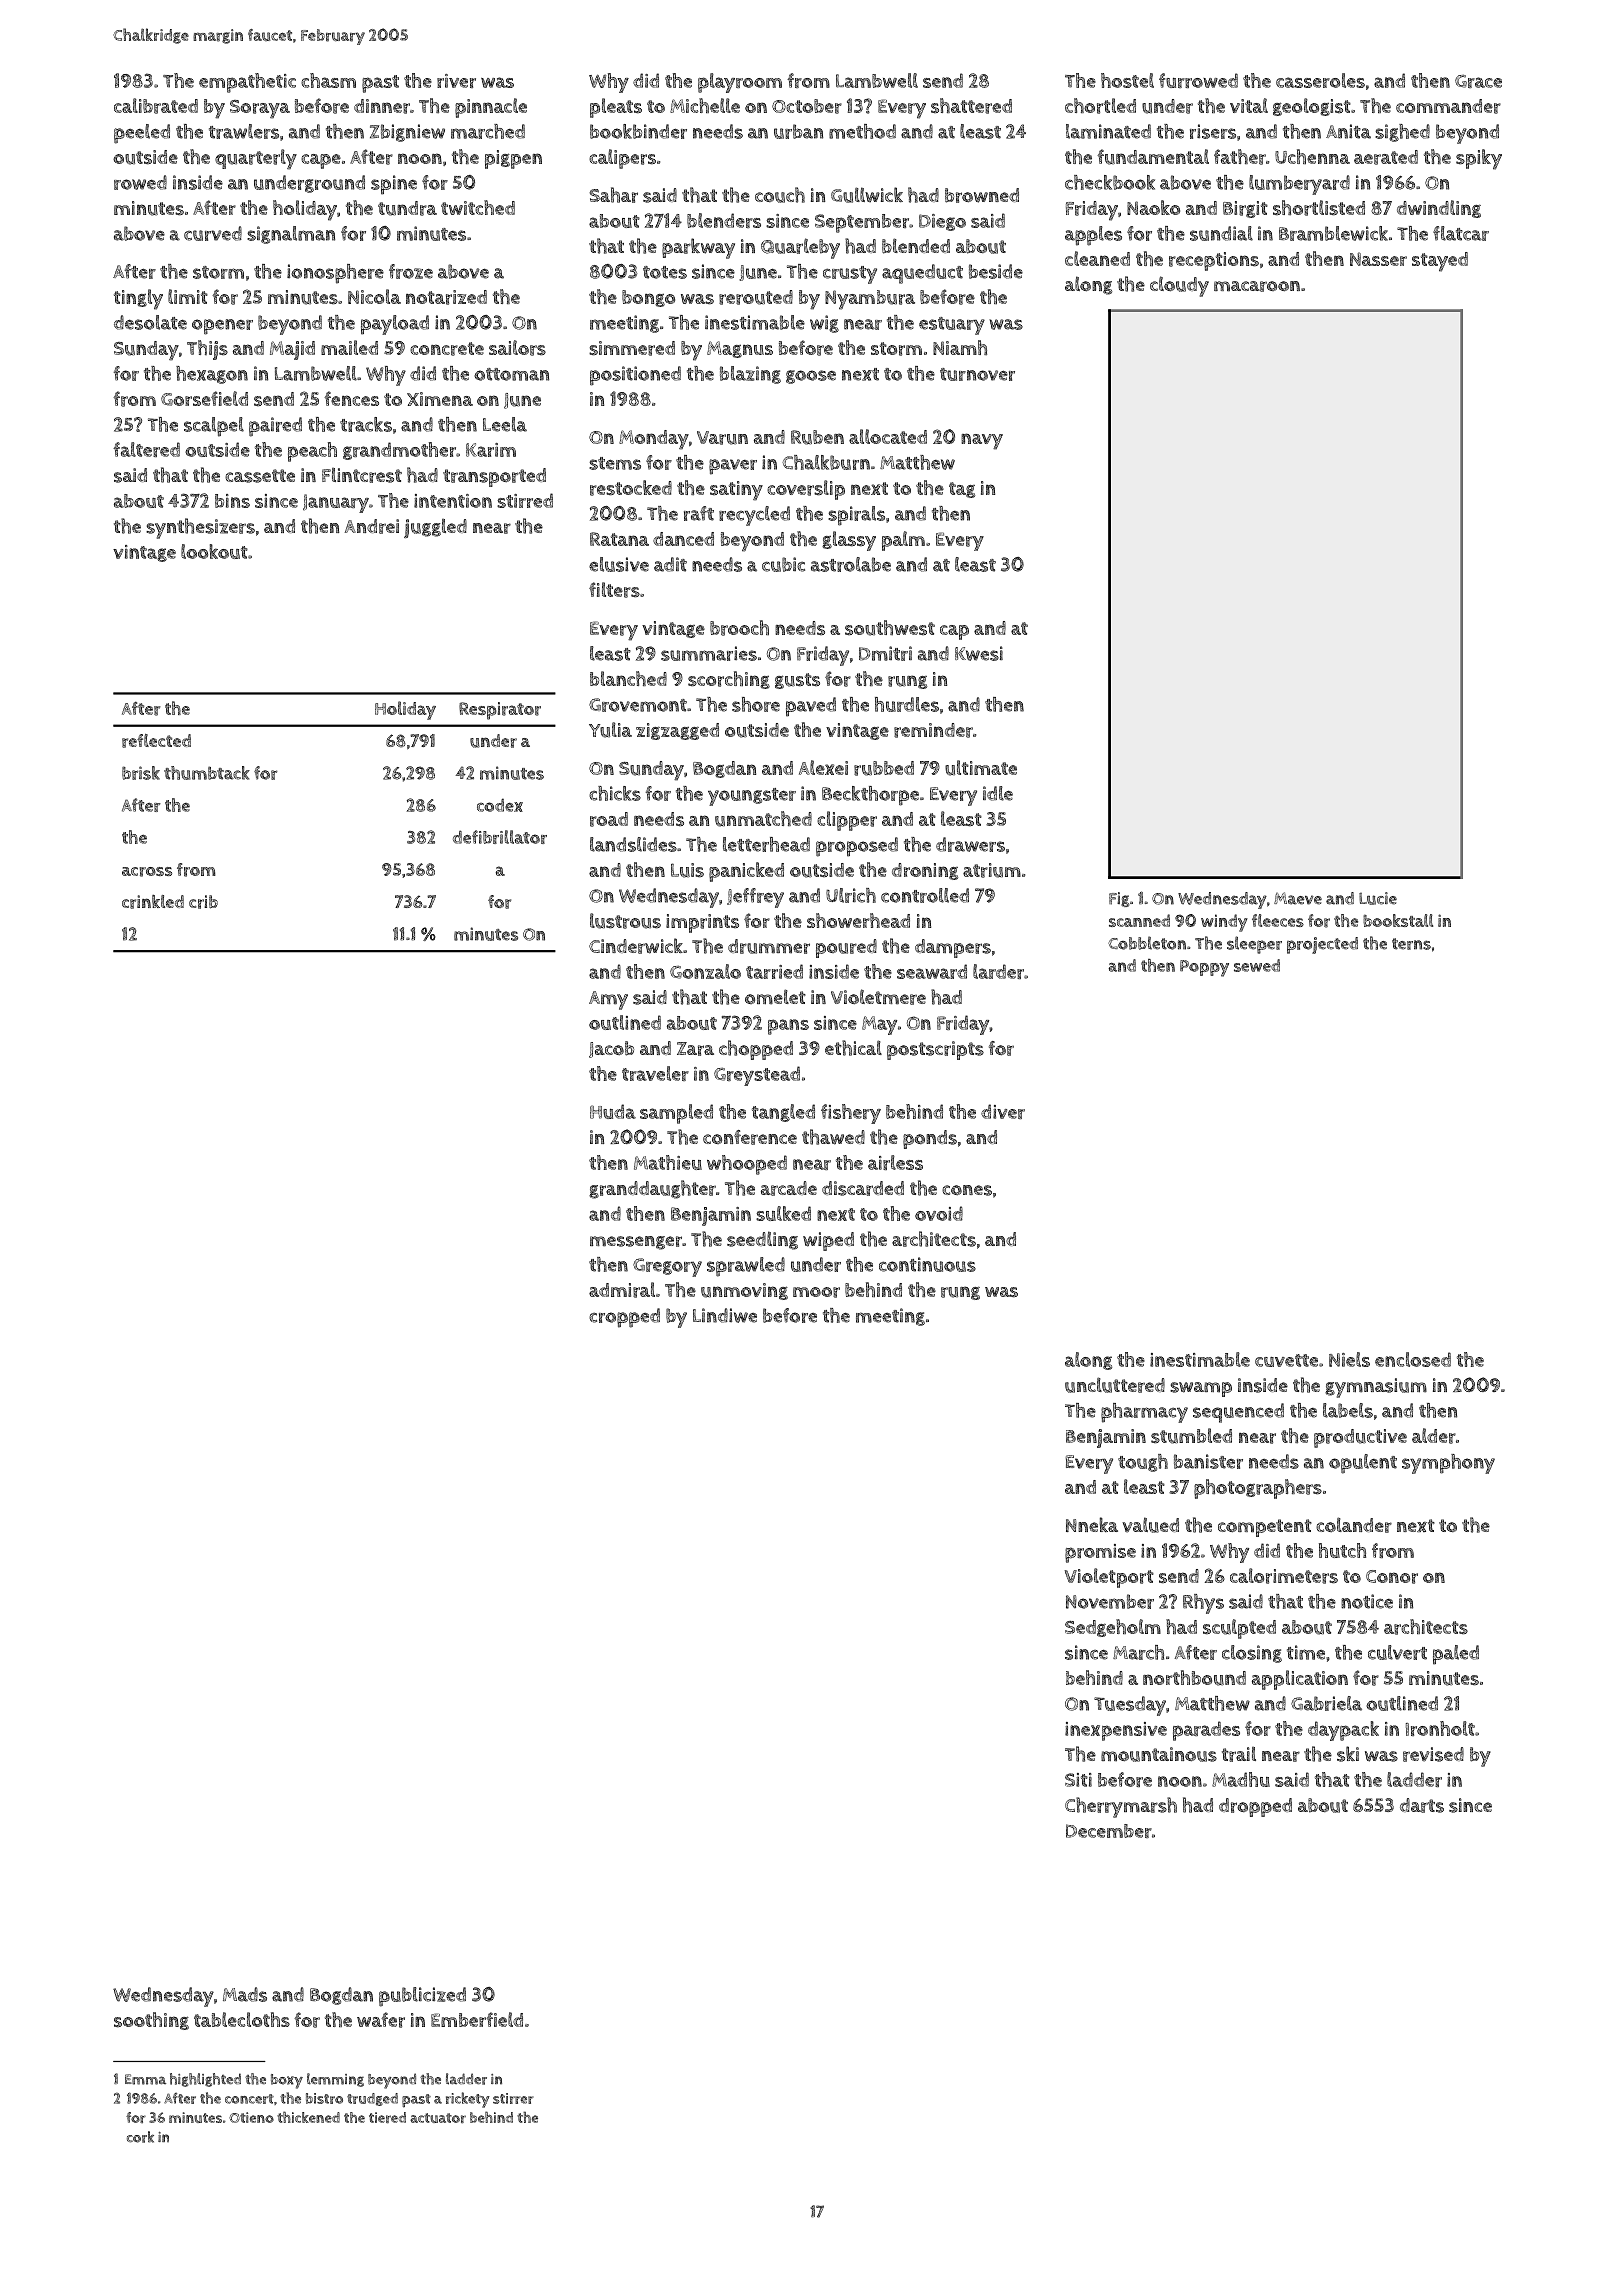 The height and width of the document is (2292, 1620). Describe the element at coordinates (725, 1315) in the document. I see `Lindiwe` at that location.
